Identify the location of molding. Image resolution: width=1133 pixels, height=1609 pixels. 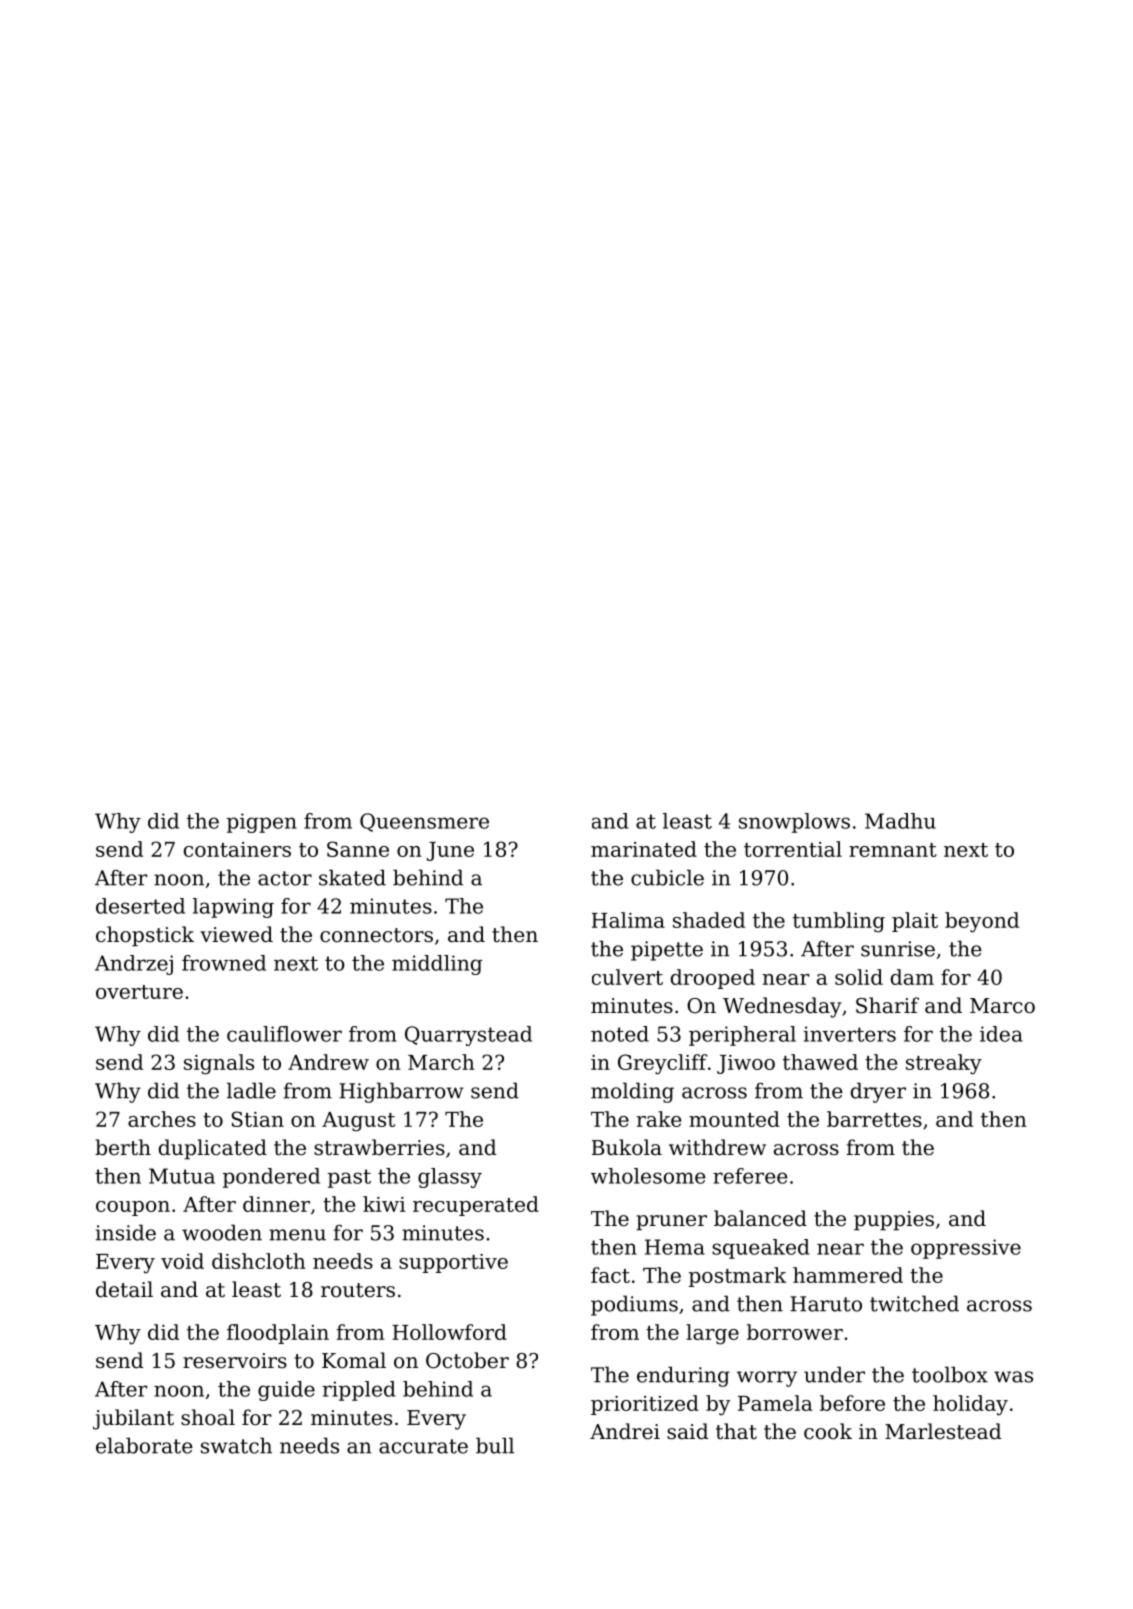
(632, 1092).
